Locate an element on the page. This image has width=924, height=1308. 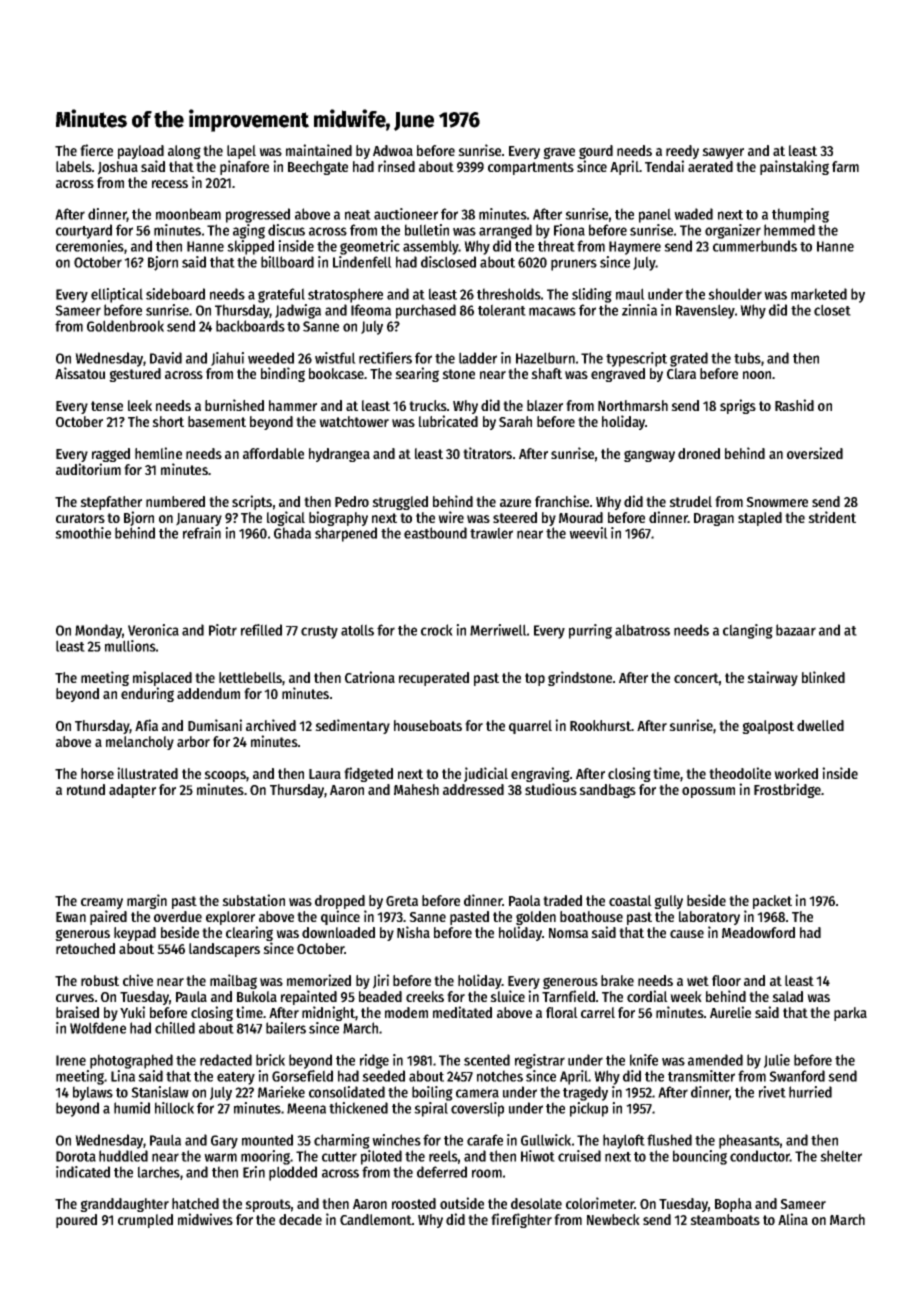
closet is located at coordinates (832, 310).
